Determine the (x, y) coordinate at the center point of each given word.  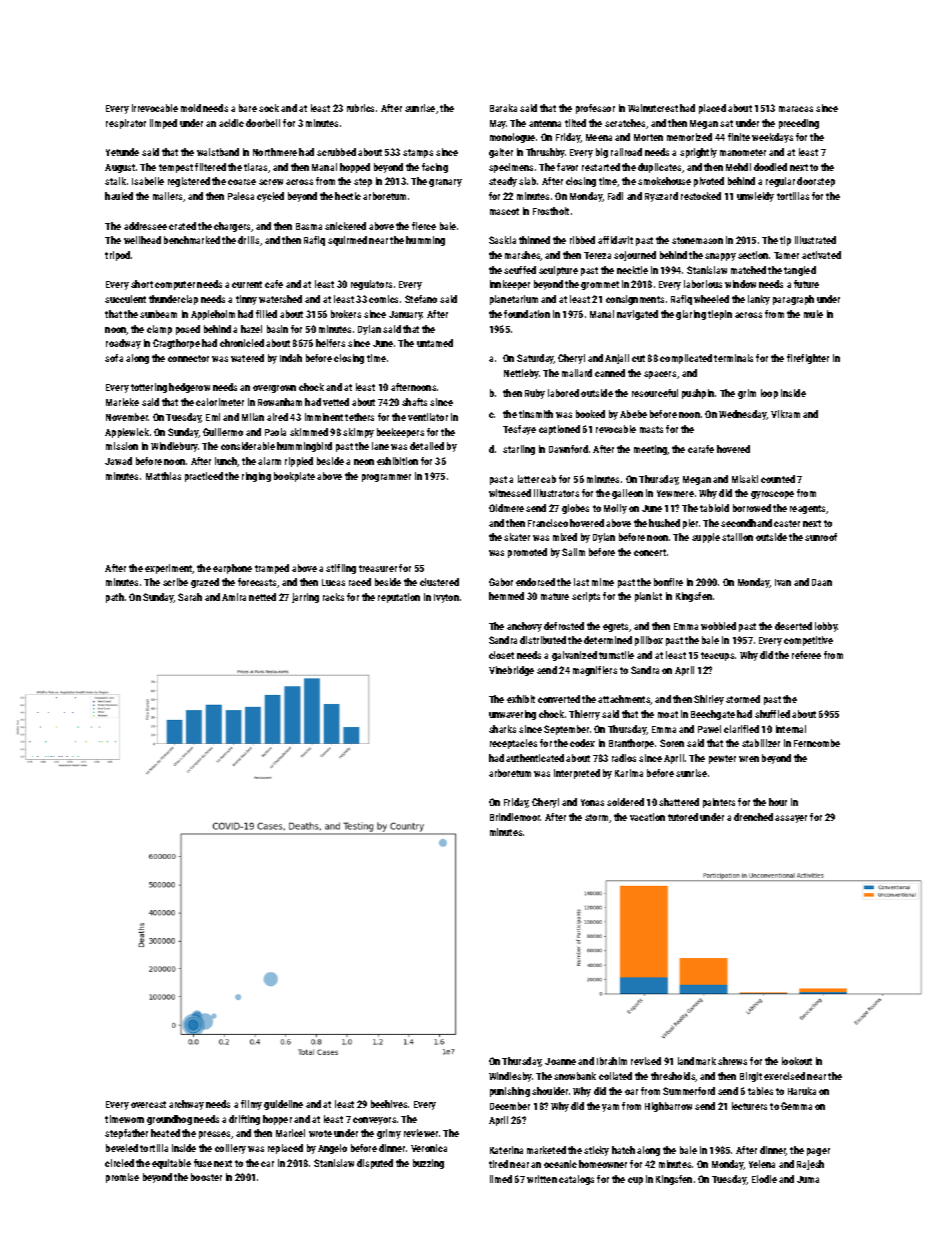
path (115, 598)
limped (163, 124)
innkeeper (510, 285)
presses (214, 1135)
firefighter (808, 359)
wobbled (718, 626)
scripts (586, 597)
